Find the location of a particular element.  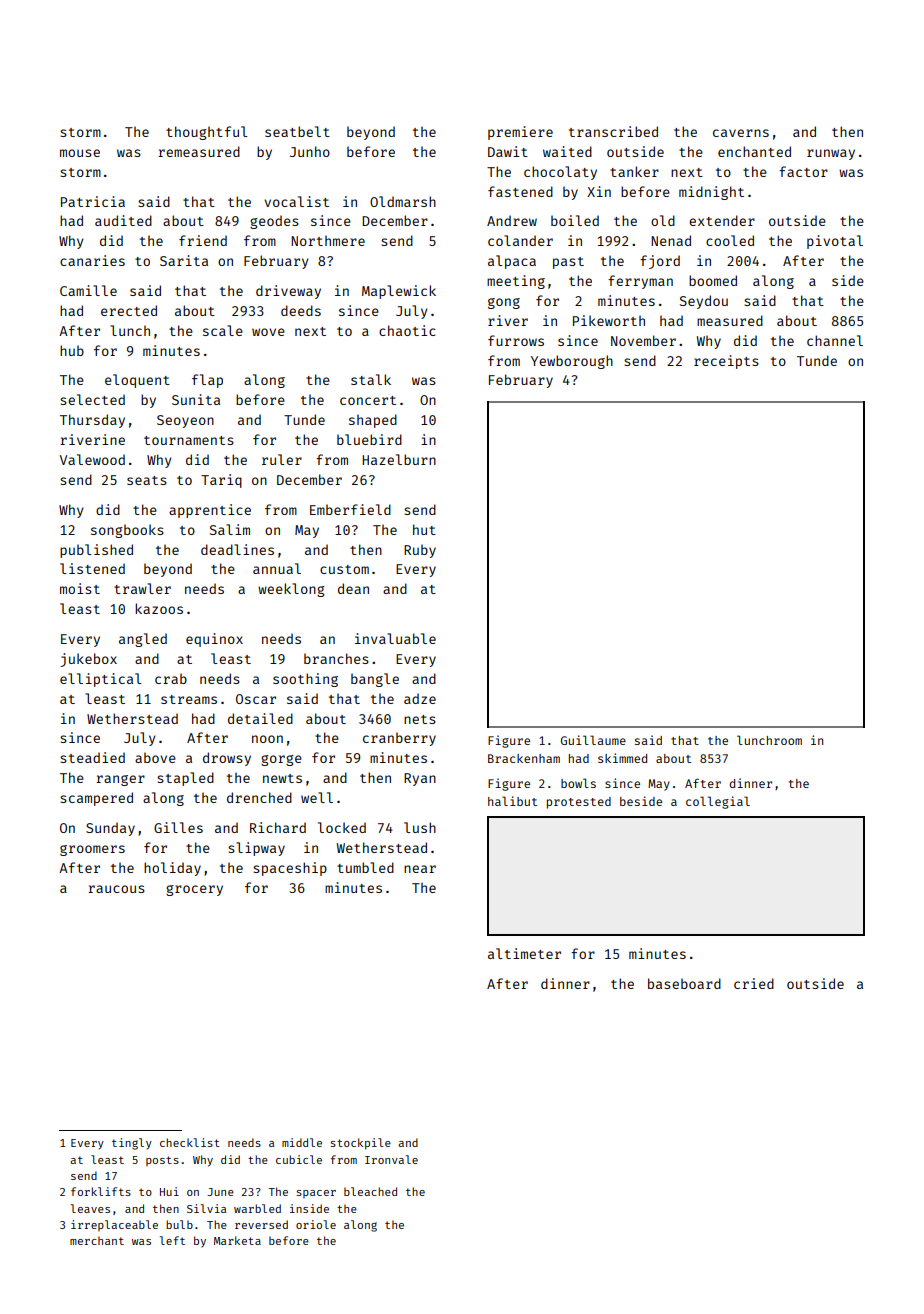

bluebird is located at coordinates (369, 439).
